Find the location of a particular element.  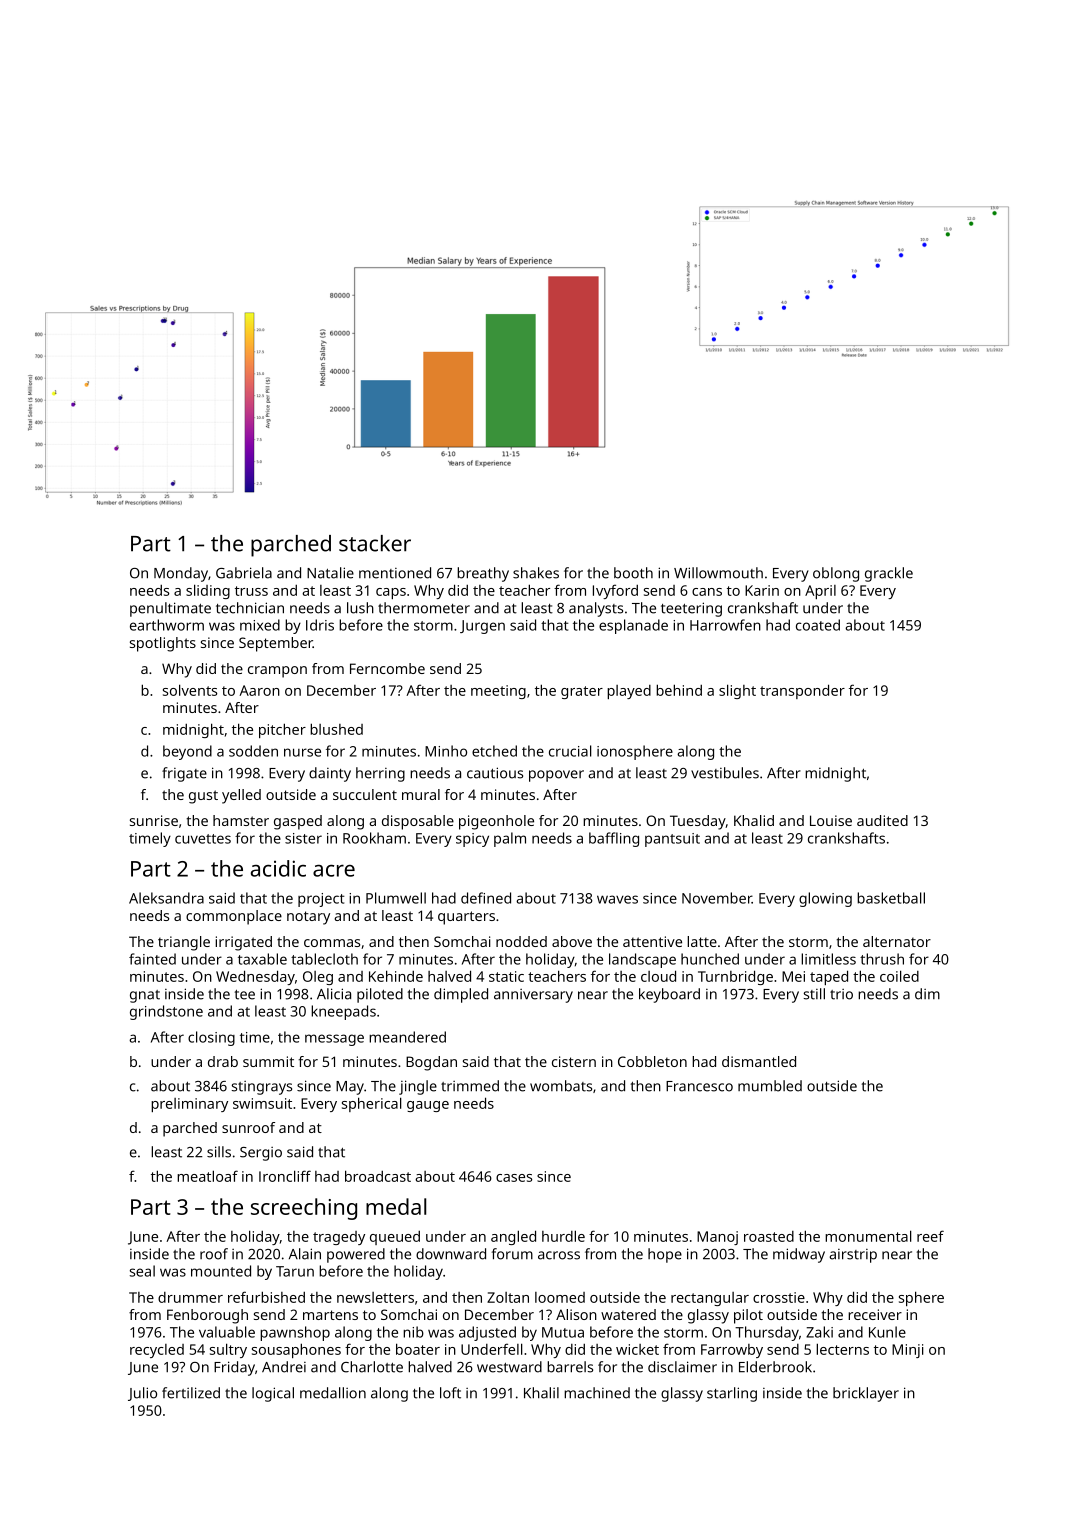

mumbled is located at coordinates (770, 1086).
